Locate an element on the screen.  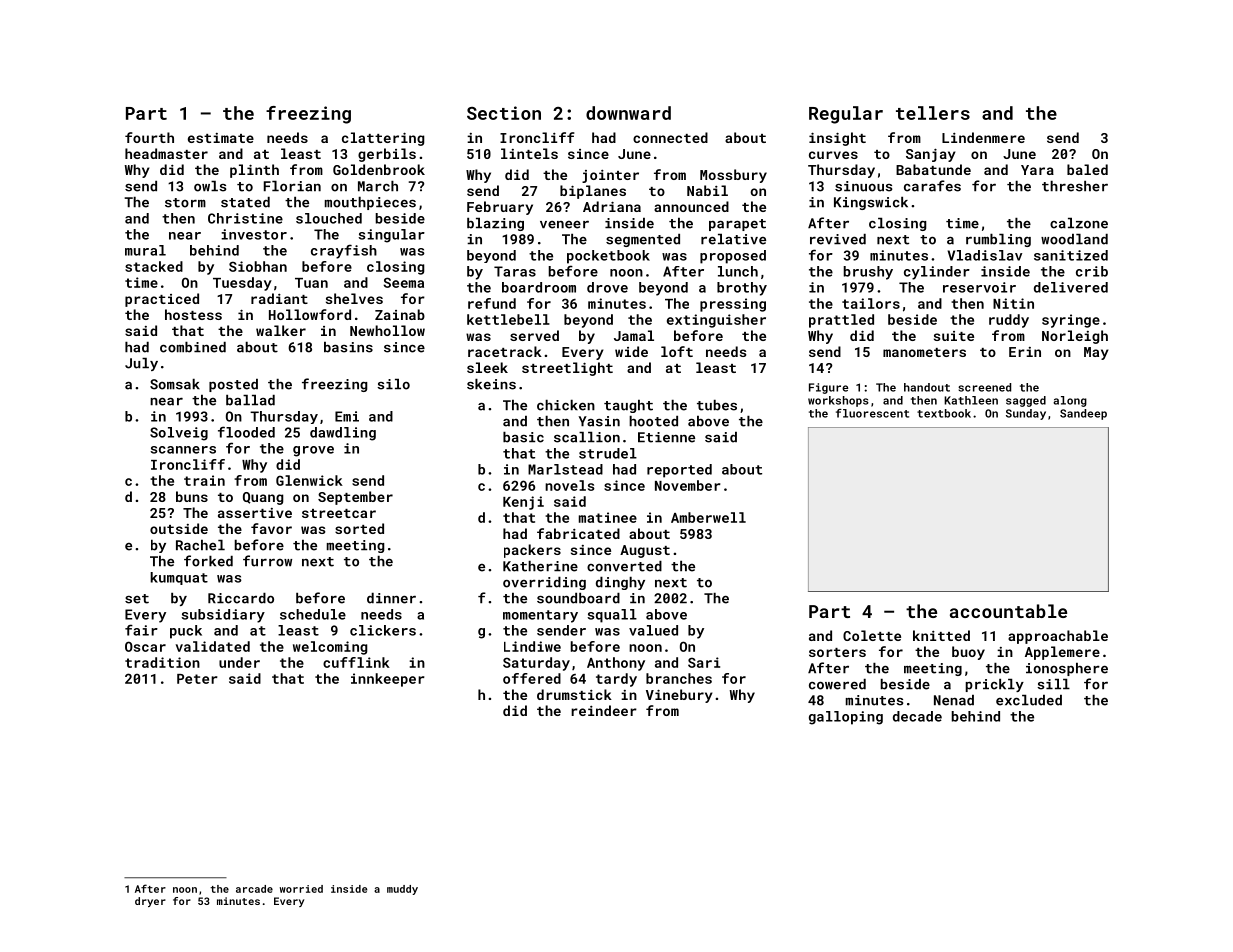
Vinebury is located at coordinates (679, 696).
